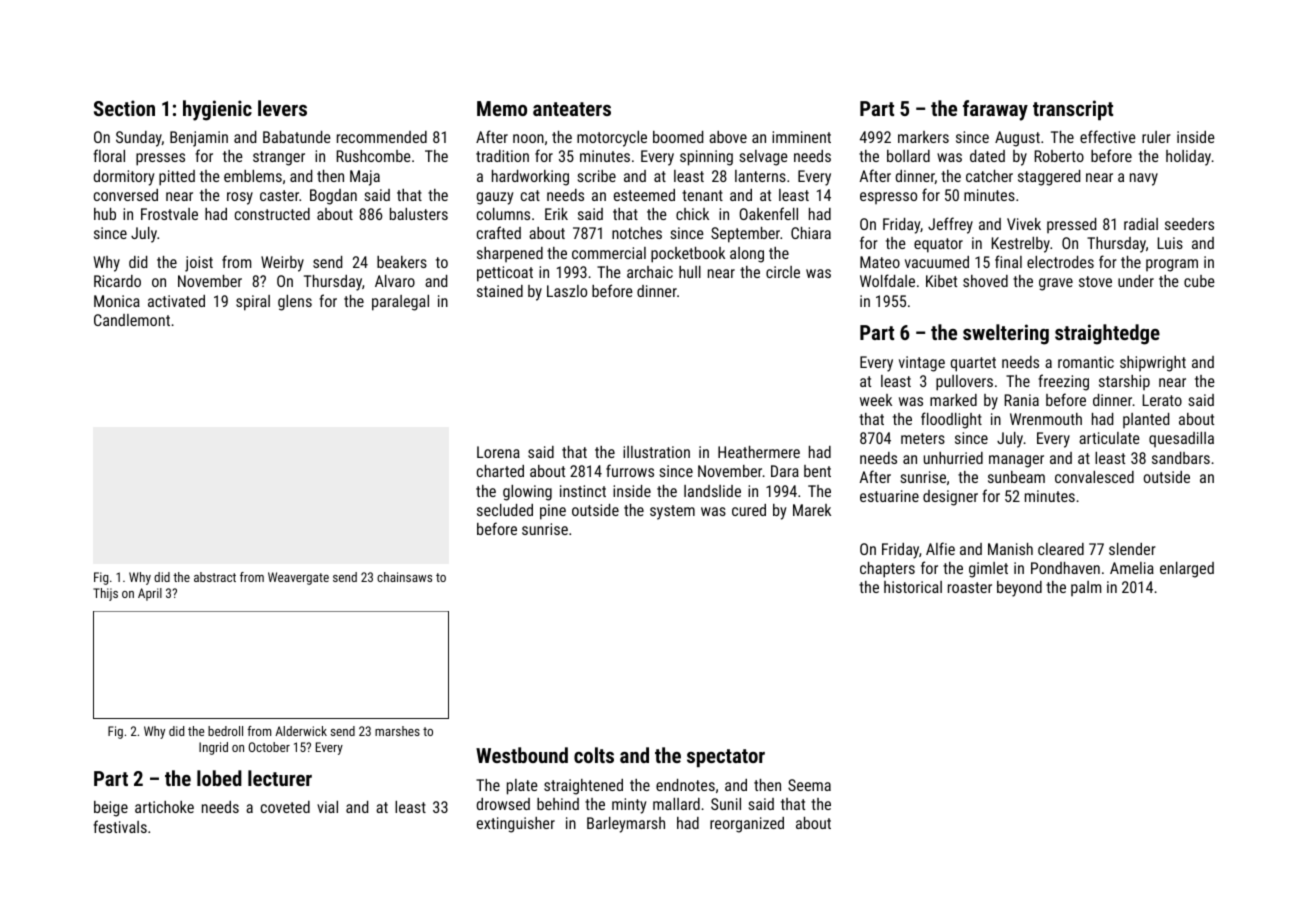 This document has width=1308, height=924. Describe the element at coordinates (995, 110) in the document. I see `faraway` at that location.
